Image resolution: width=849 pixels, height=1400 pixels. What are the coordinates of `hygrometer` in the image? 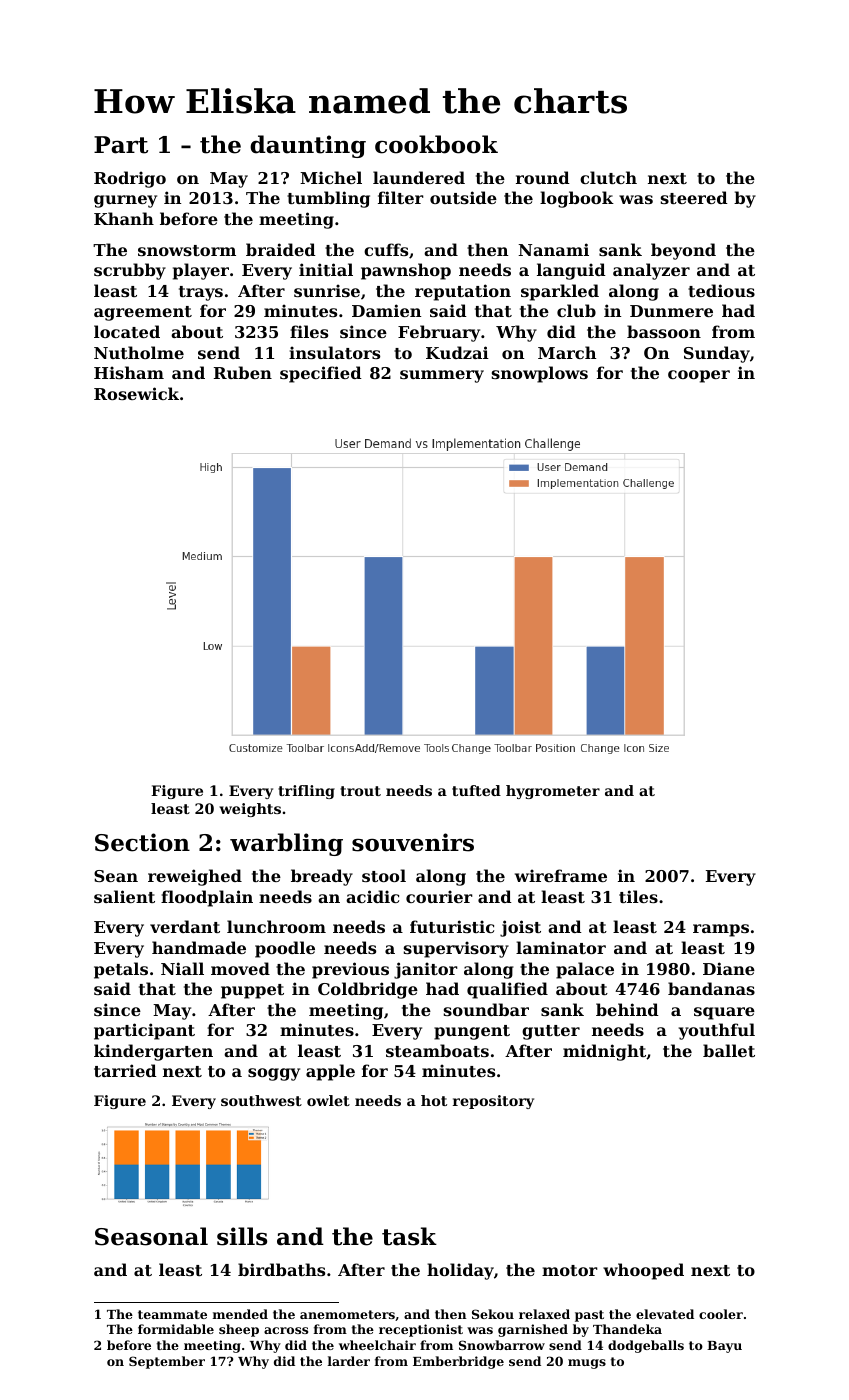 It's located at (553, 792).
